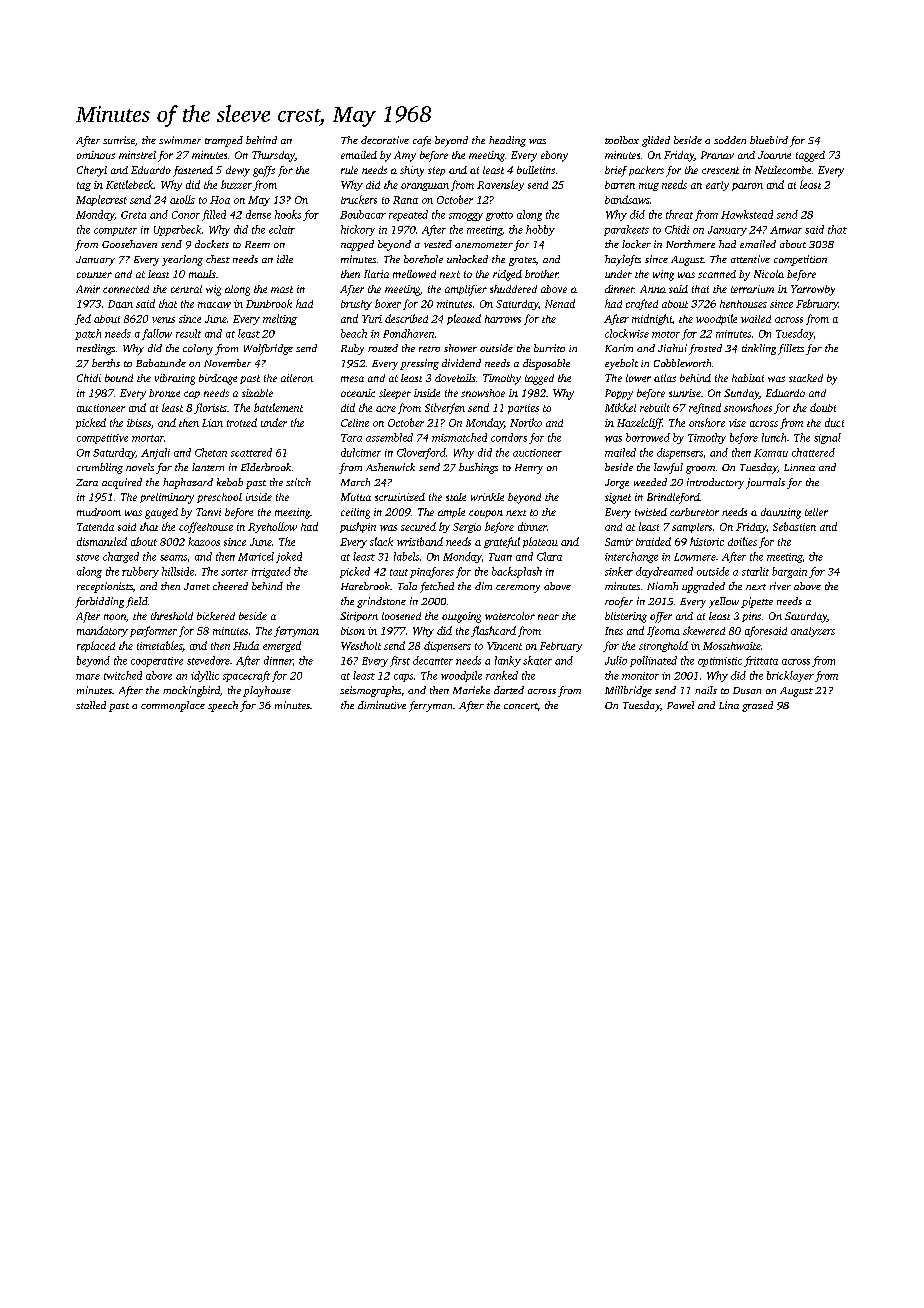 This screenshot has height=1308, width=924. Describe the element at coordinates (640, 423) in the screenshot. I see `Hazelcliff` at that location.
